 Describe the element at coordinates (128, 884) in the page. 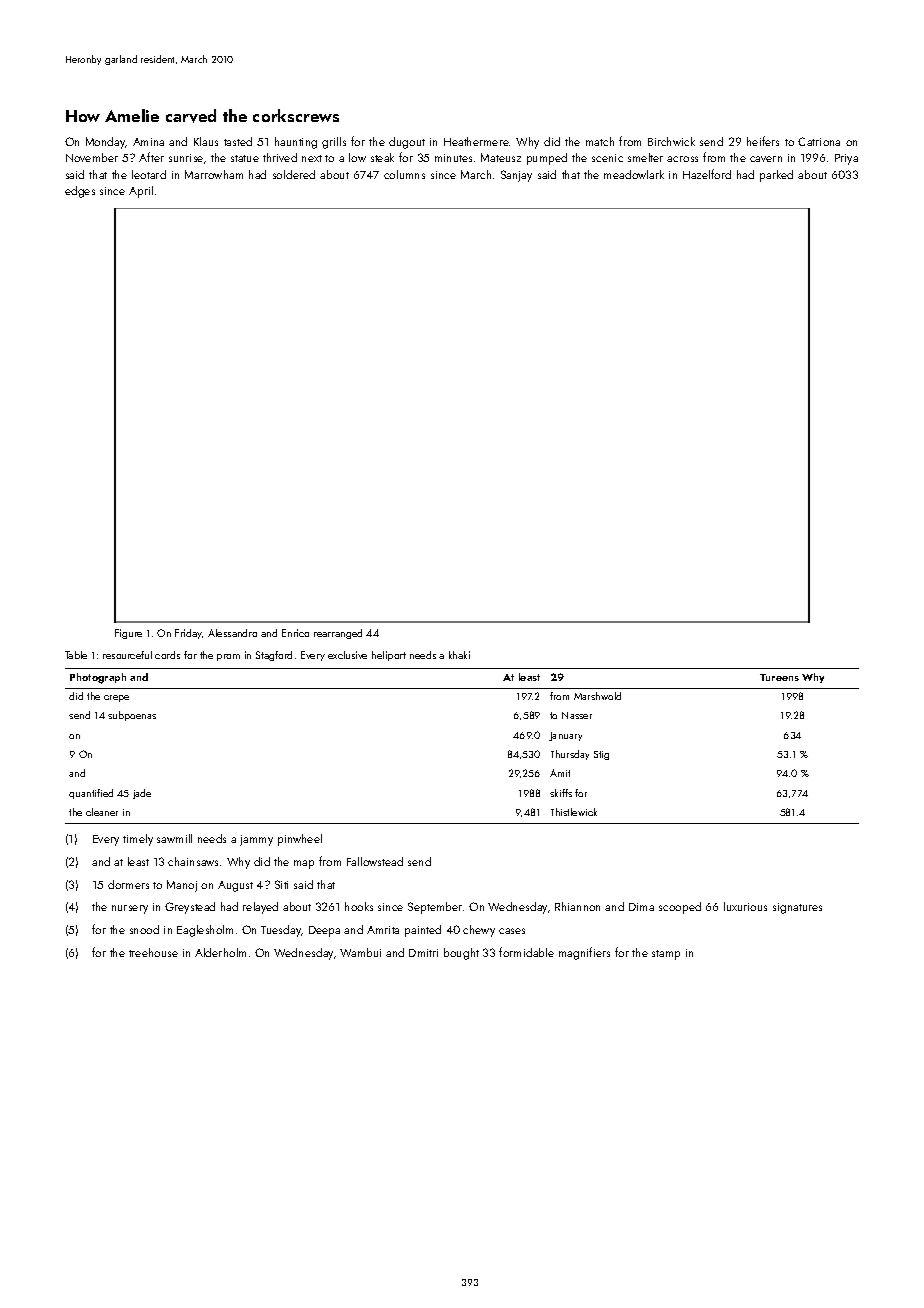

I see `dormers` at that location.
